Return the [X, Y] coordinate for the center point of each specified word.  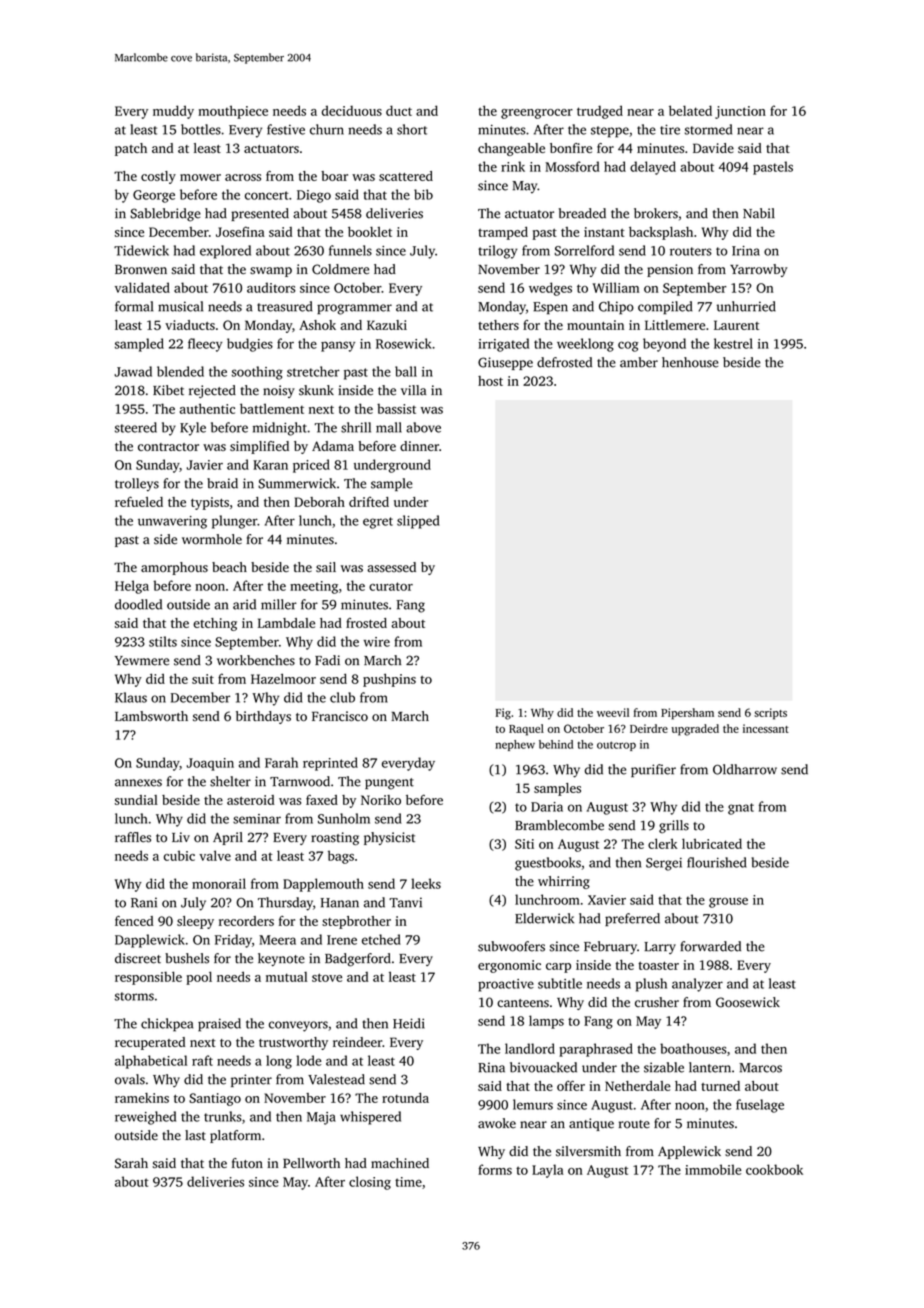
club [342, 697]
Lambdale [286, 623]
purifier [653, 770]
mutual [287, 977]
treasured [285, 306]
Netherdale [638, 1086]
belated [690, 110]
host [490, 381]
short [412, 129]
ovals [130, 1079]
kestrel [733, 343]
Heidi [409, 1023]
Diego [314, 196]
